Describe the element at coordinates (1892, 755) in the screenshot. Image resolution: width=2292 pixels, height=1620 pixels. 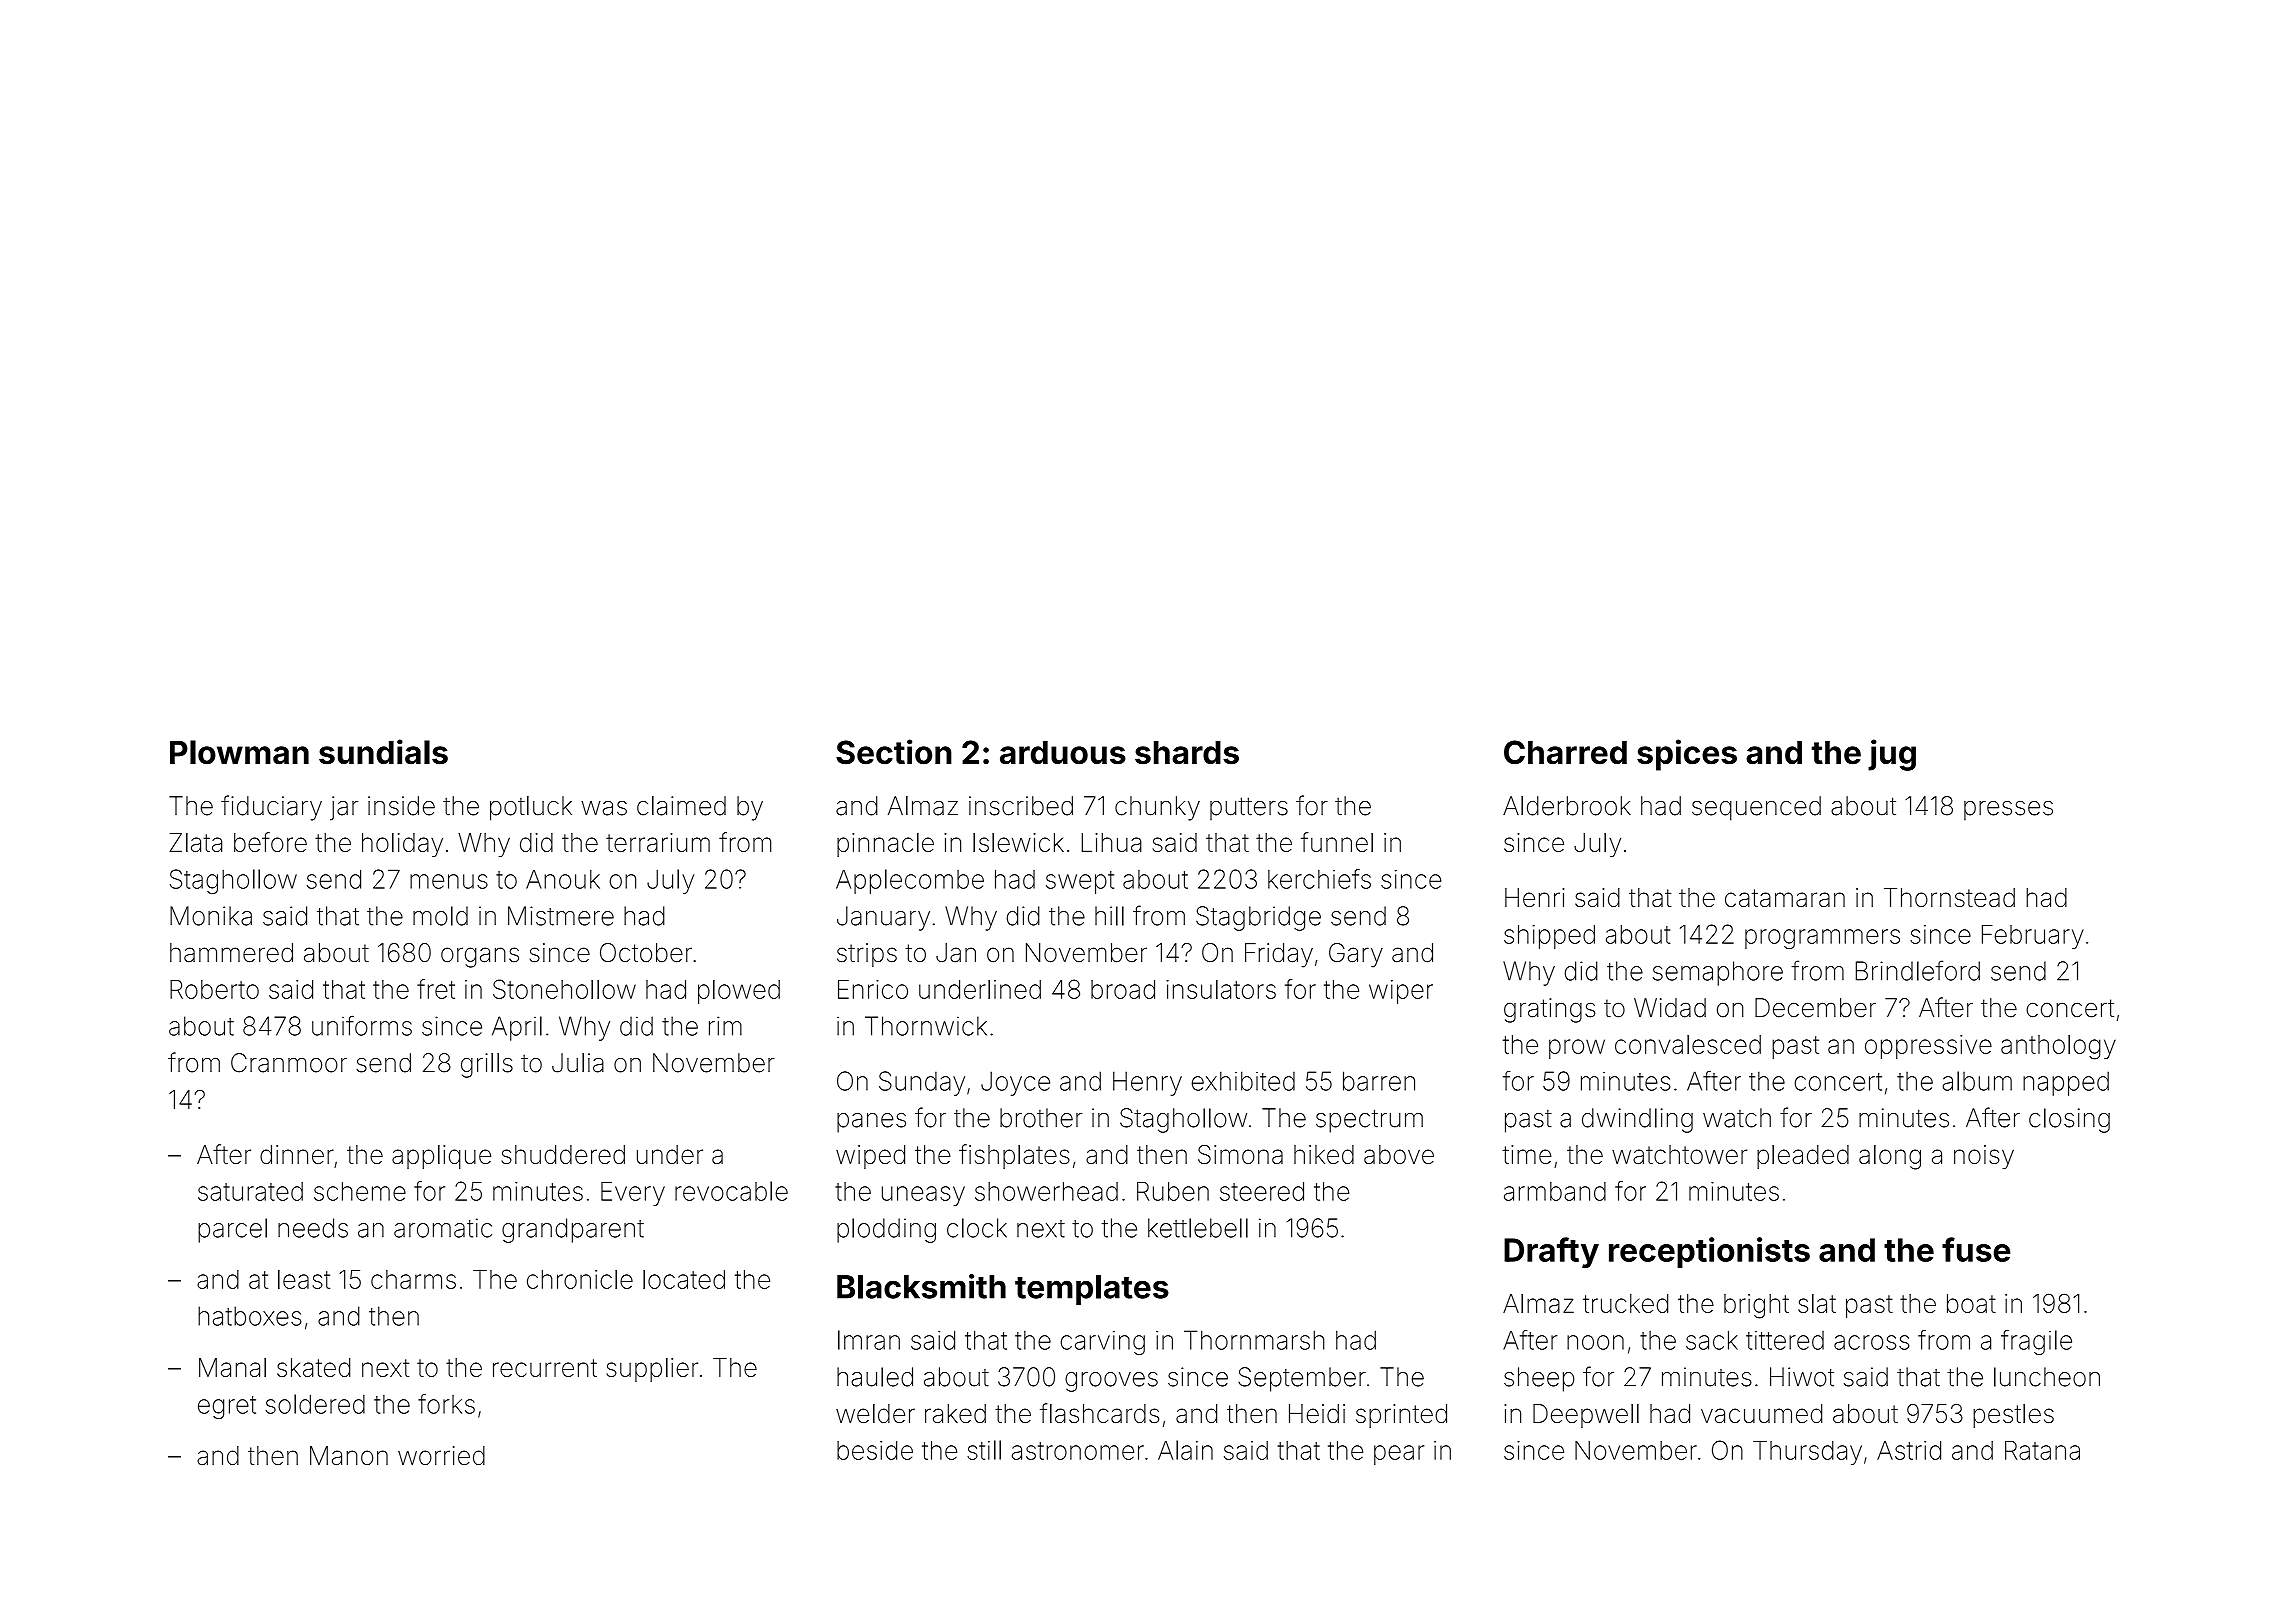
I see `jug` at that location.
